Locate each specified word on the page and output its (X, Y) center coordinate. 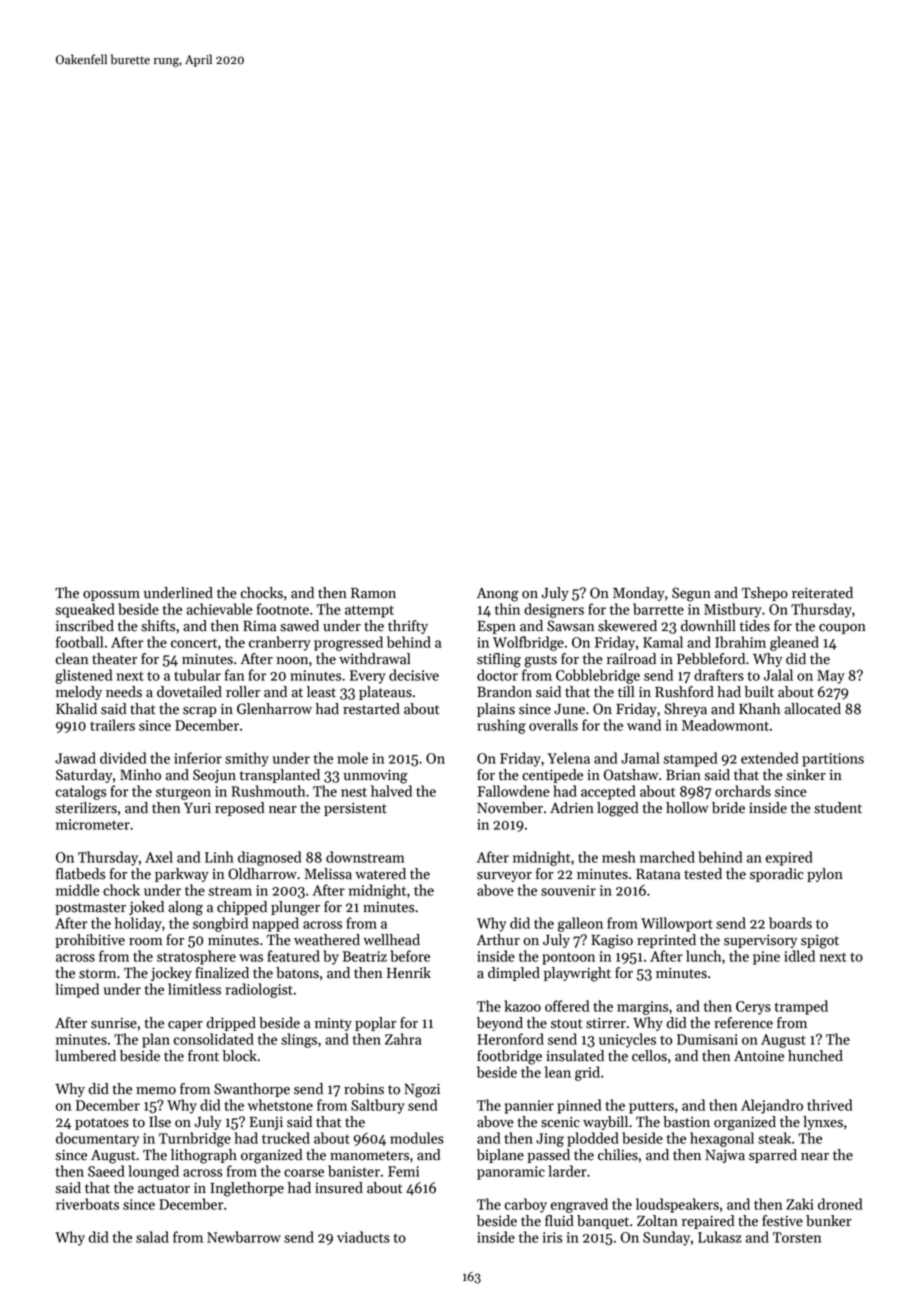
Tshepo (765, 594)
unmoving (376, 776)
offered (567, 1006)
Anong (498, 595)
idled (799, 956)
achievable (219, 609)
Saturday (84, 776)
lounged (153, 1172)
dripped (231, 1024)
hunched (815, 1056)
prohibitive (90, 941)
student (838, 808)
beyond (500, 1024)
